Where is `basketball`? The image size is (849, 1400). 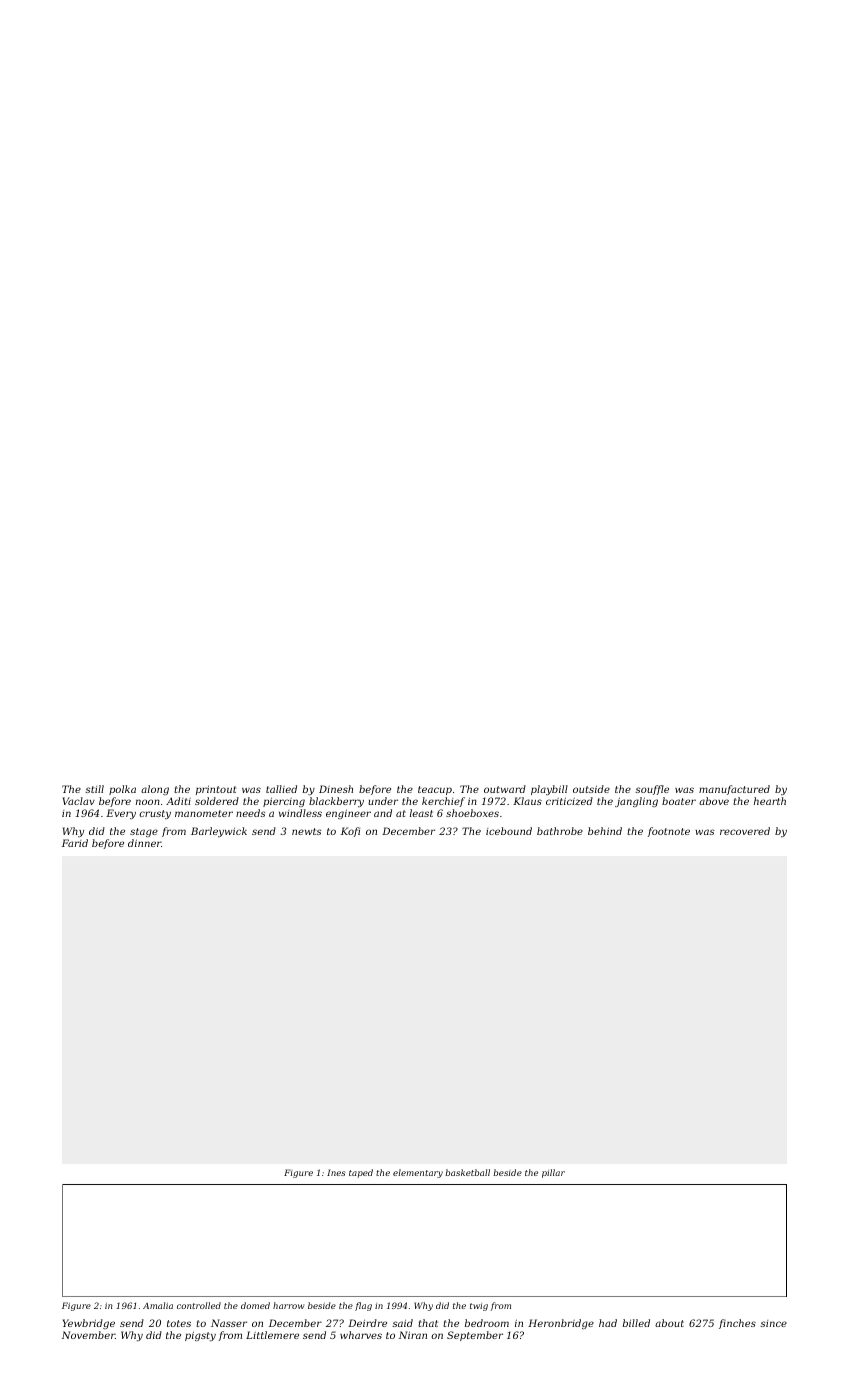
basketball is located at coordinates (467, 1172).
